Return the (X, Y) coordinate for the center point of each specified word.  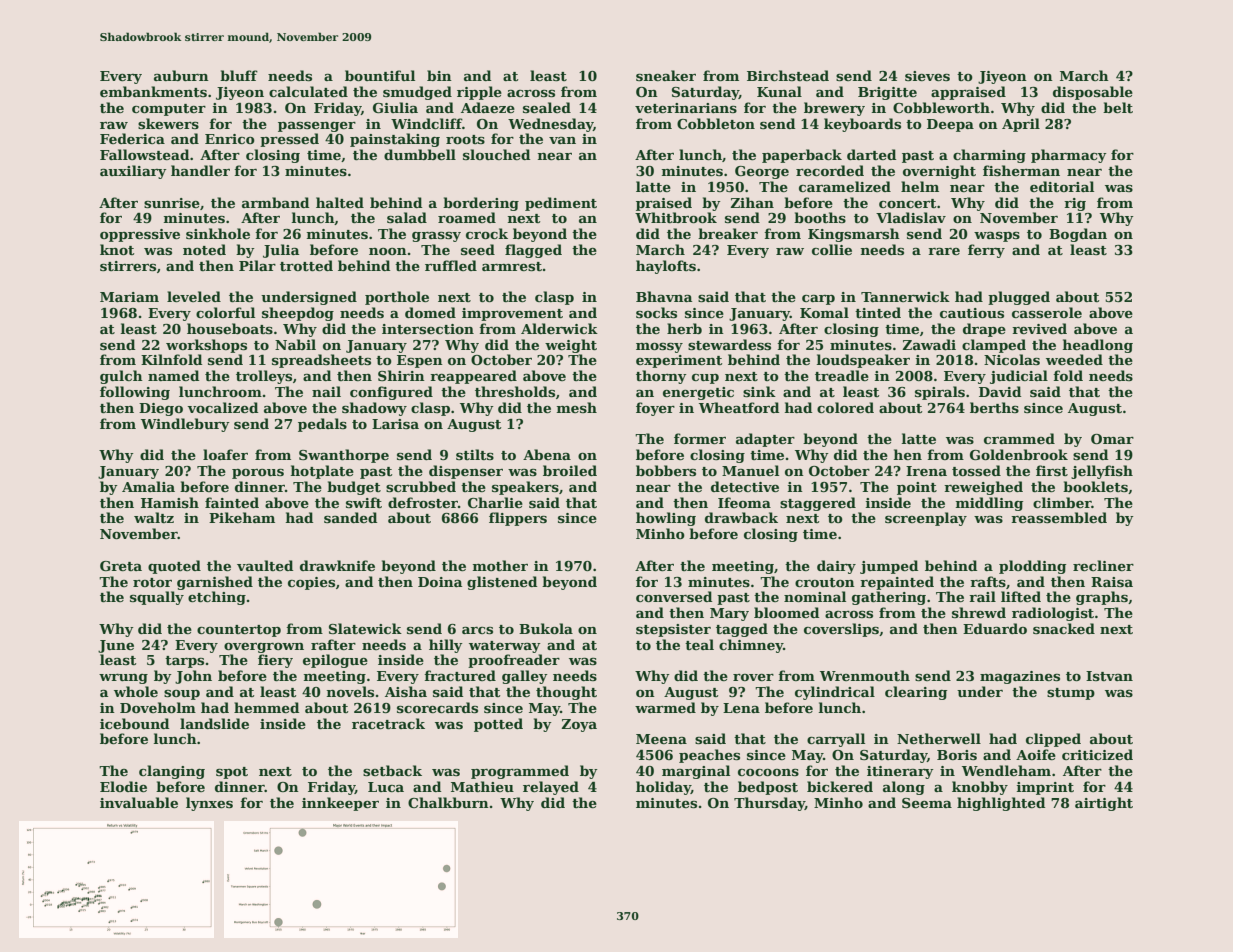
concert (907, 203)
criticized (1097, 754)
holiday (663, 788)
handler (200, 170)
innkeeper (340, 804)
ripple (479, 93)
